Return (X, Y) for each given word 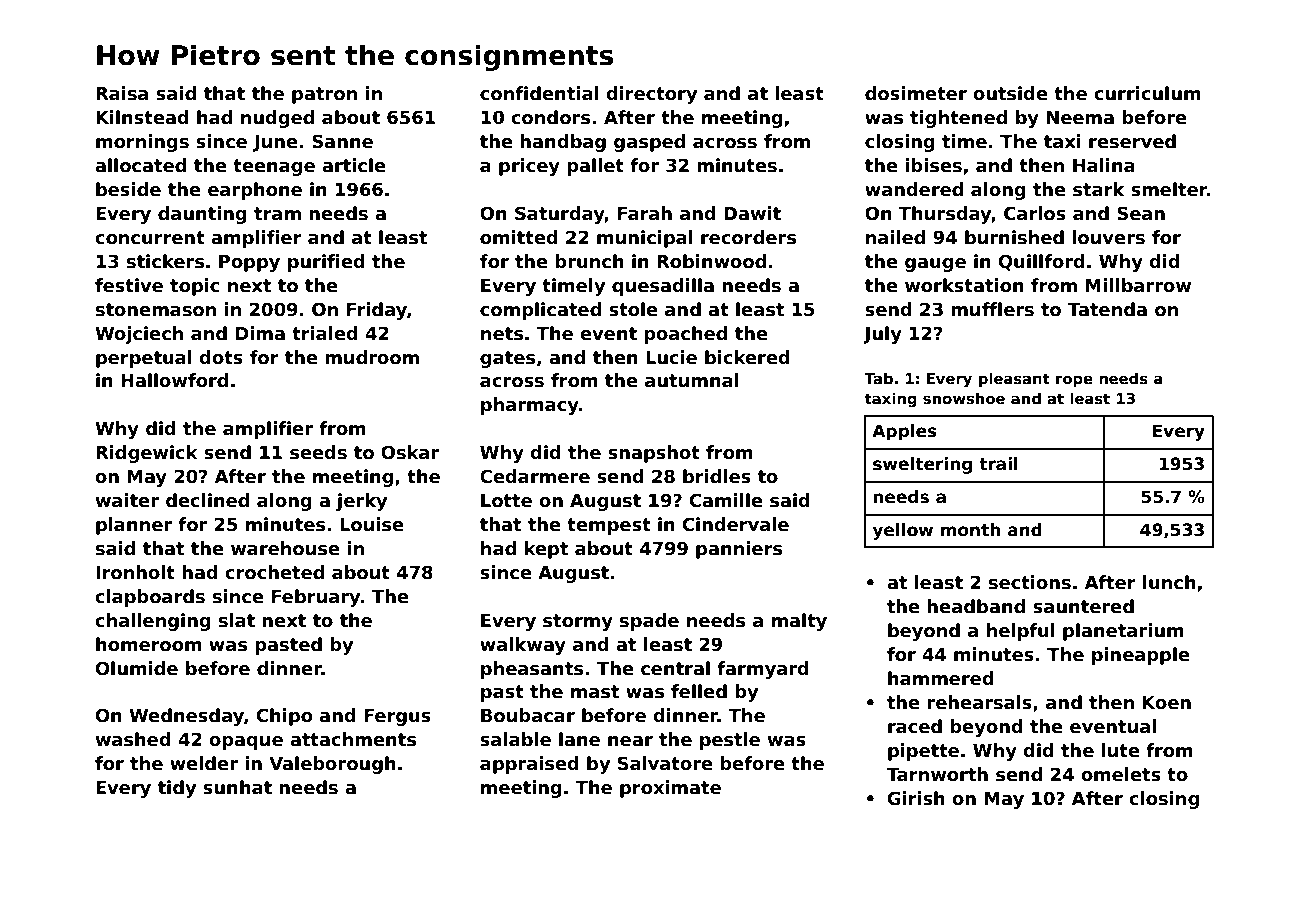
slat (237, 620)
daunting (202, 215)
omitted (519, 237)
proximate (670, 789)
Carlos (1035, 213)
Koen (1167, 703)
